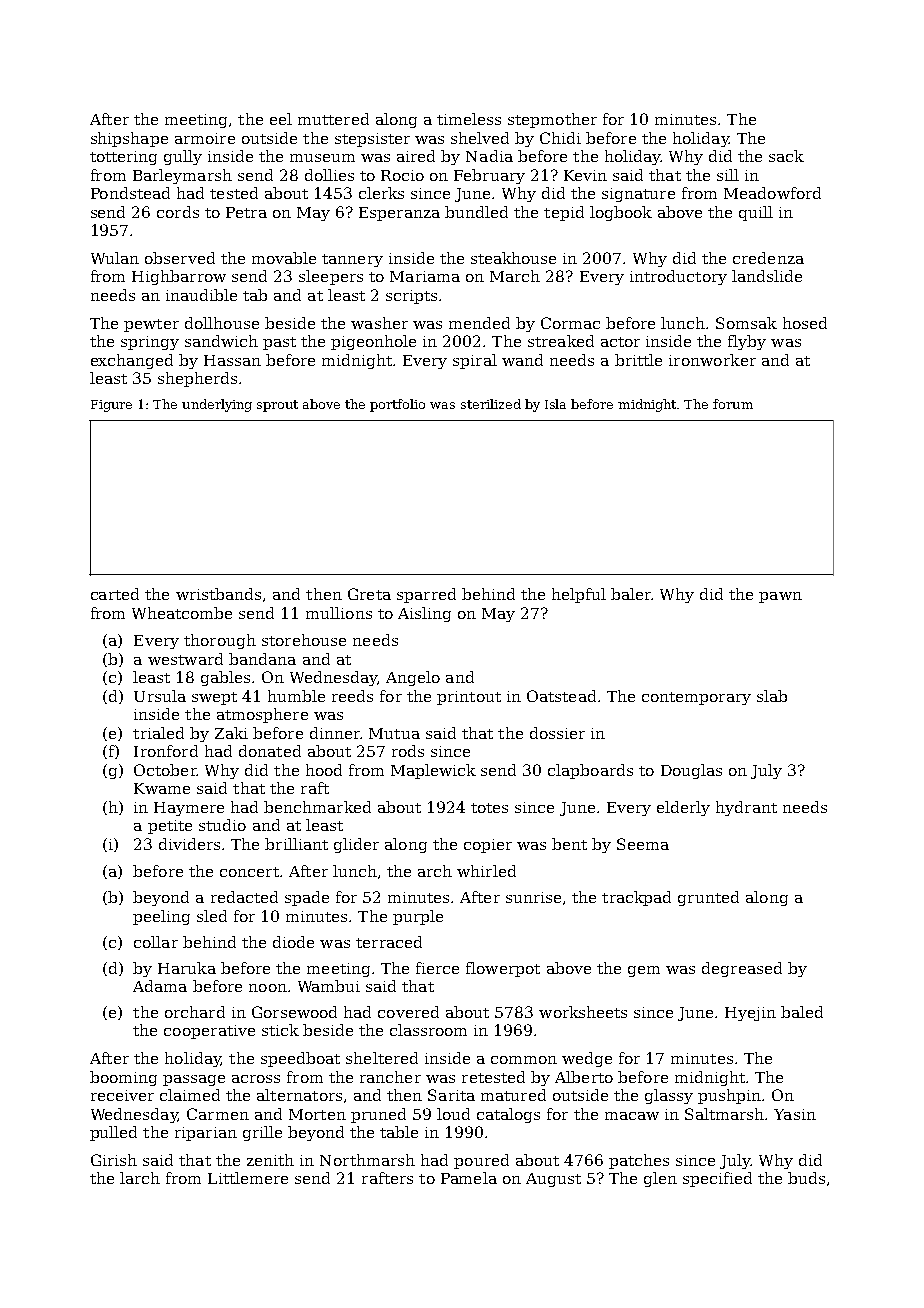 The height and width of the screenshot is (1308, 924). I want to click on forum, so click(733, 404).
